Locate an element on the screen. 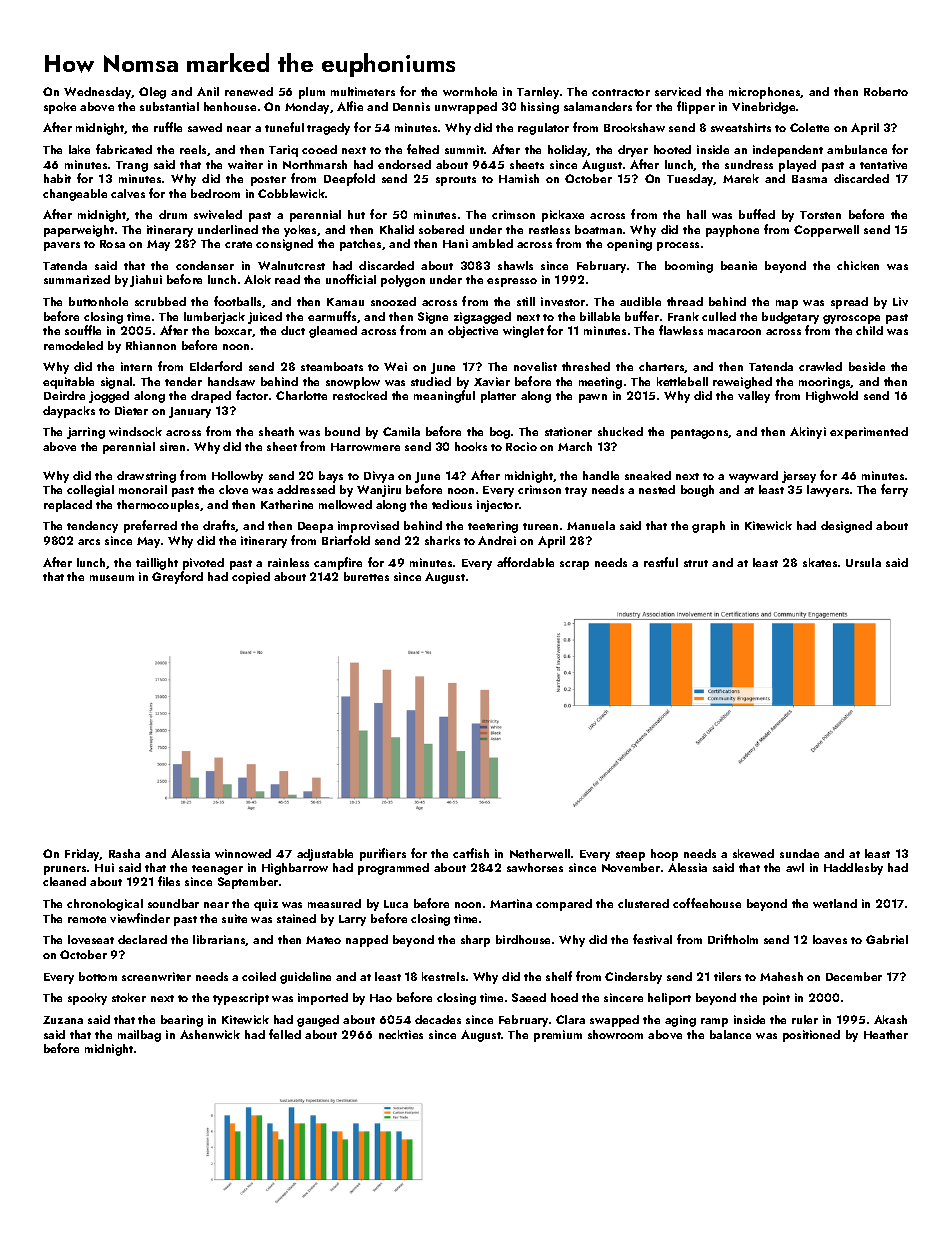 This screenshot has height=1233, width=952. Greyford is located at coordinates (177, 577).
